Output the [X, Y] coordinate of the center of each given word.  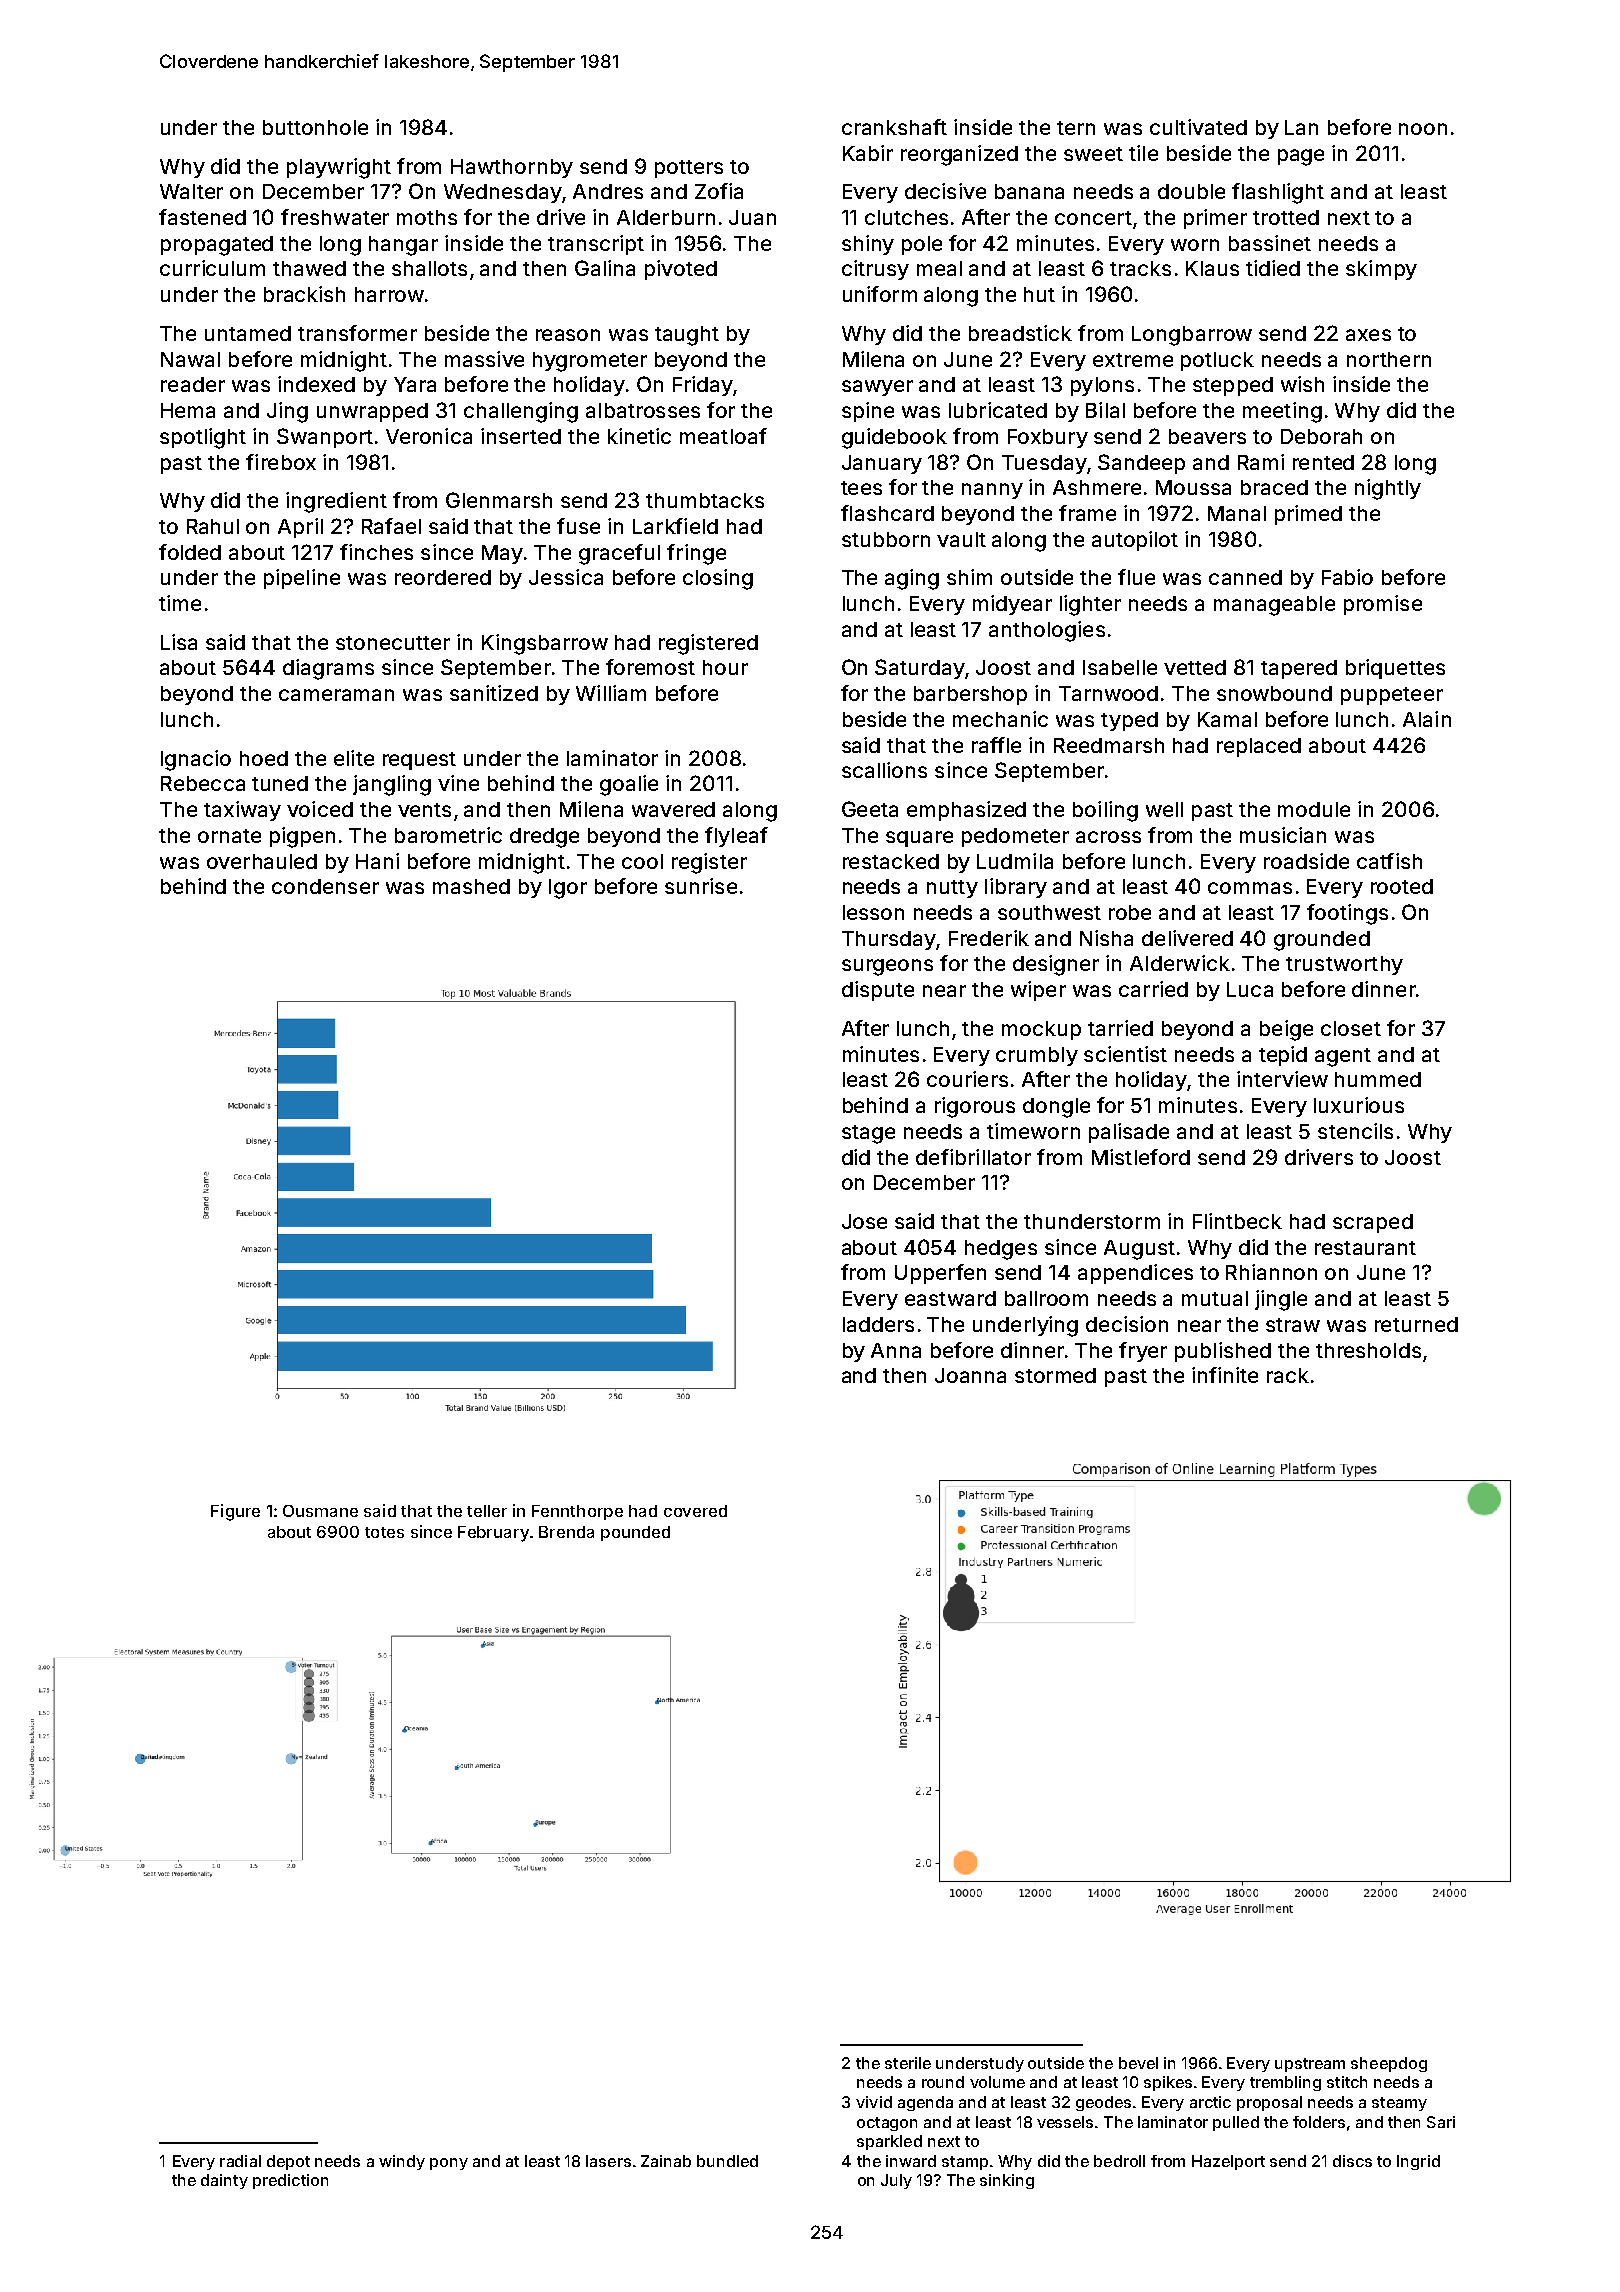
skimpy [1381, 270]
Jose [864, 1221]
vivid [874, 2102]
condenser [325, 886]
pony [449, 2164]
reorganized [959, 155]
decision [1127, 1324]
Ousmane [320, 1511]
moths [427, 217]
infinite [1225, 1375]
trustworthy [1344, 965]
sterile [908, 2063]
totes [384, 1532]
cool [642, 861]
